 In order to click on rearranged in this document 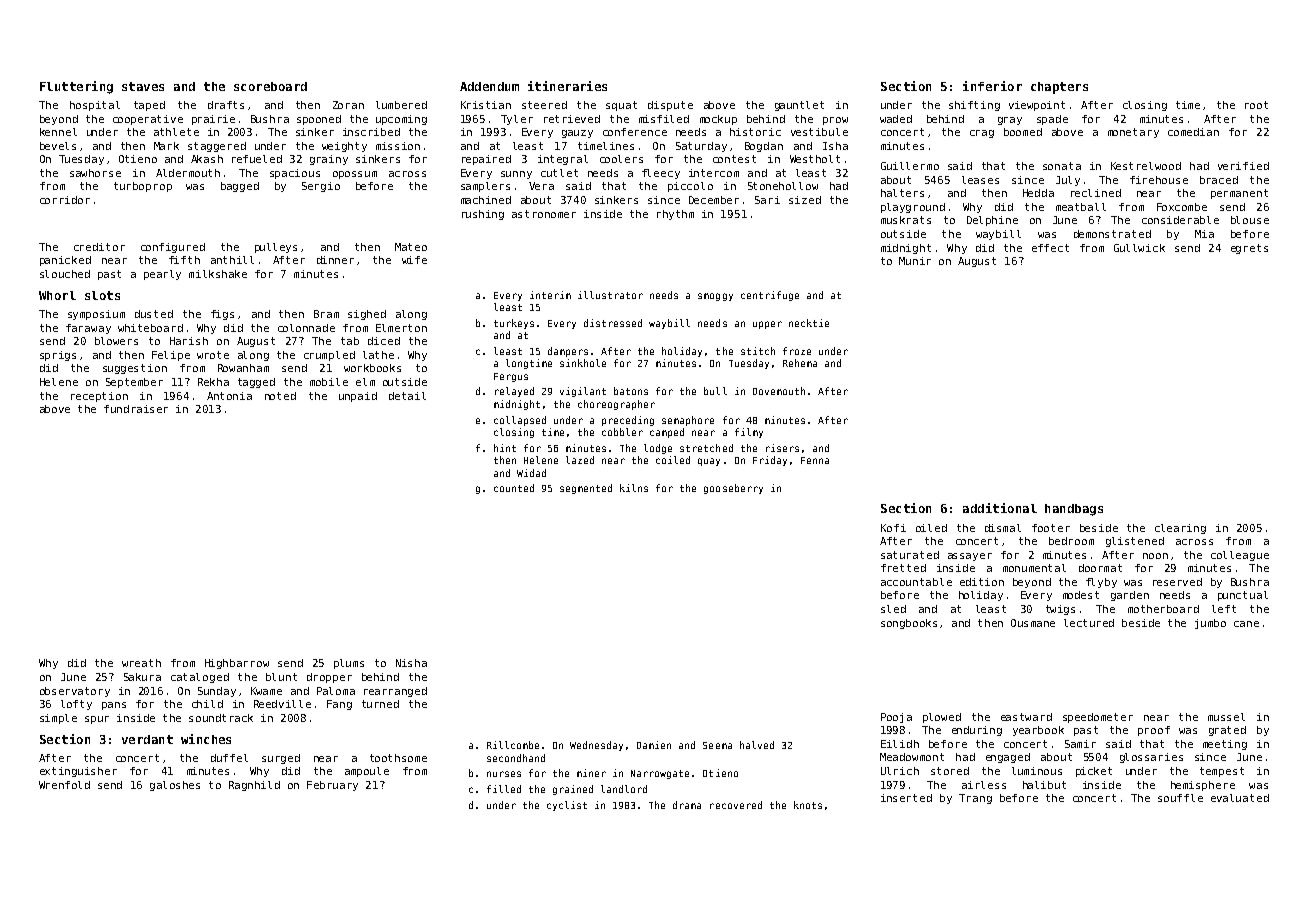, I will do `click(395, 692)`.
